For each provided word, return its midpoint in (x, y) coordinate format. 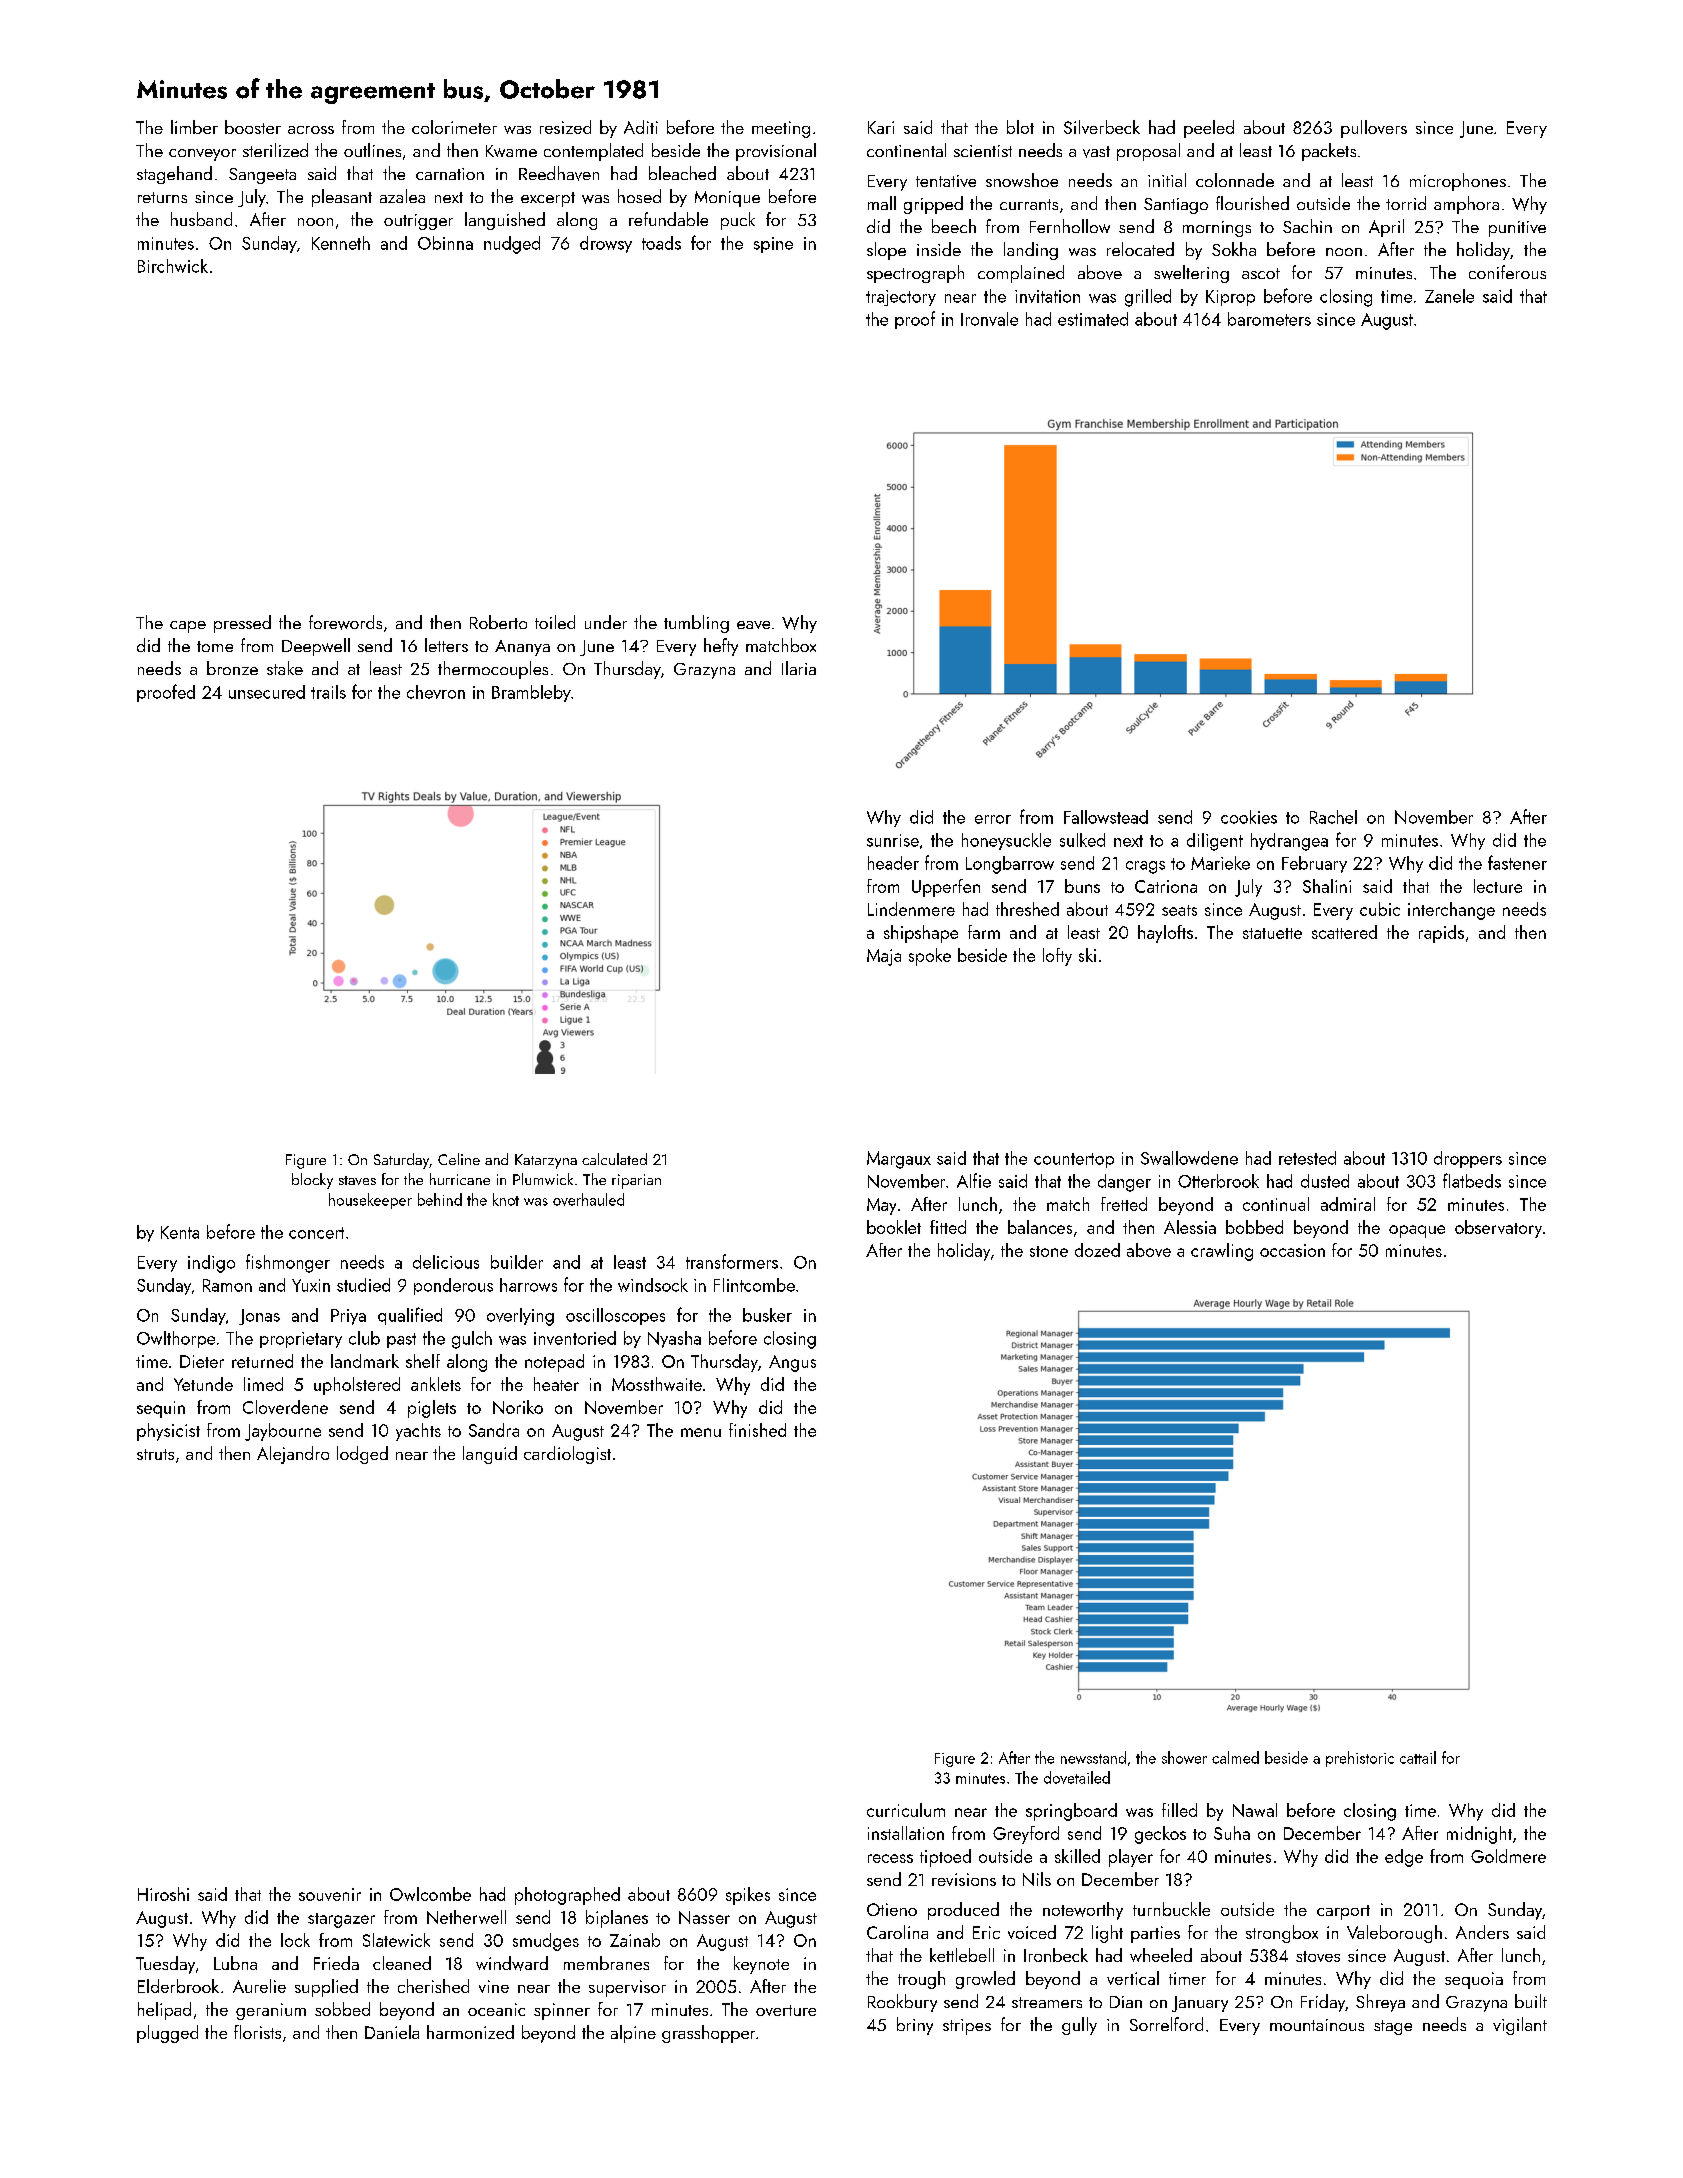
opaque (1417, 1231)
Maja (884, 957)
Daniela (392, 2032)
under (606, 622)
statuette (1272, 933)
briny (915, 2026)
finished (757, 1430)
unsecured (267, 692)
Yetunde (203, 1384)
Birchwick (173, 266)
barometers (1269, 319)
